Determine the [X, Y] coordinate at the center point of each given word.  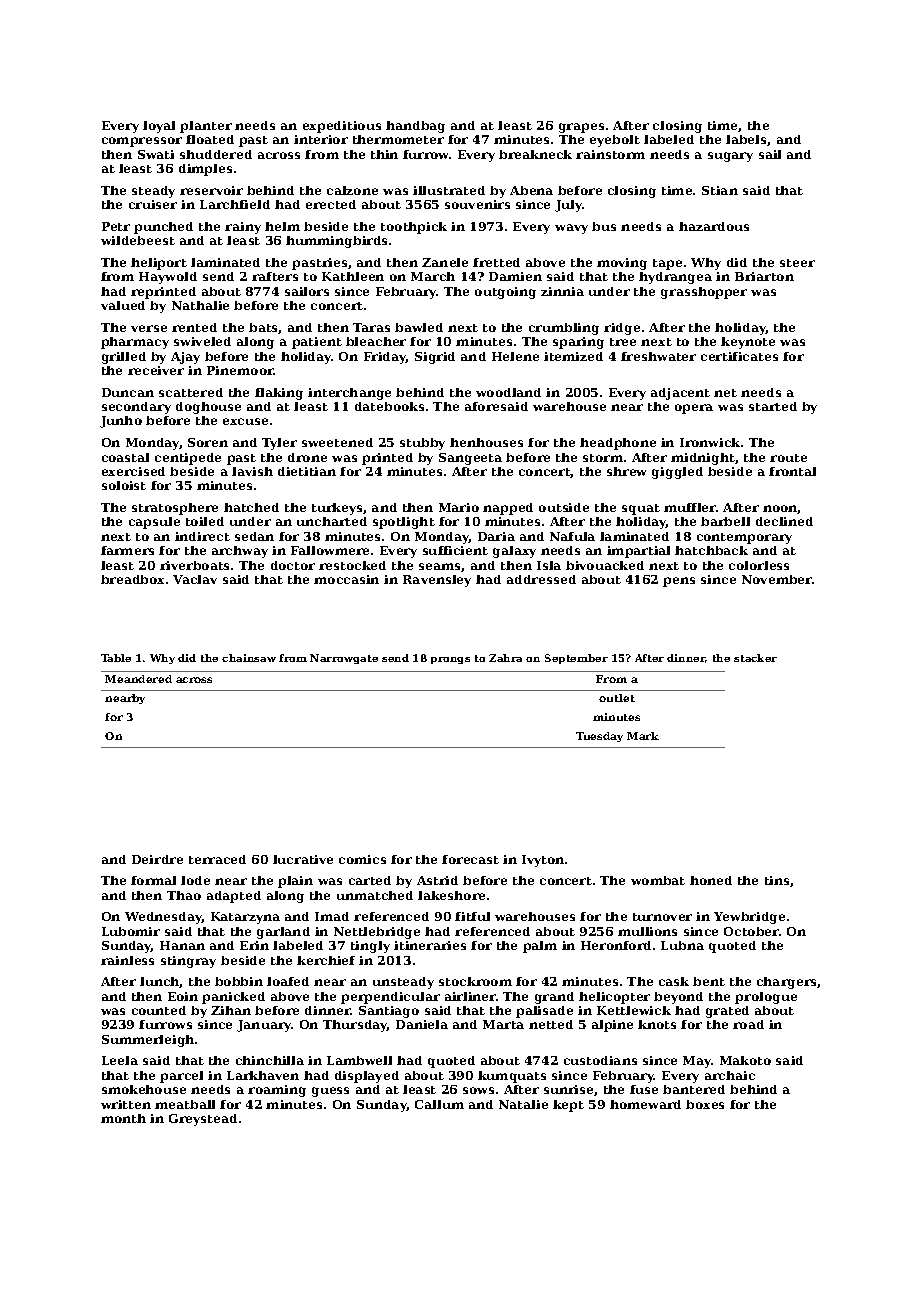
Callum [439, 1104]
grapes [581, 128]
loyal [159, 127]
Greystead [203, 1120]
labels [746, 139]
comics [362, 859]
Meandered [138, 679]
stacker [755, 658]
